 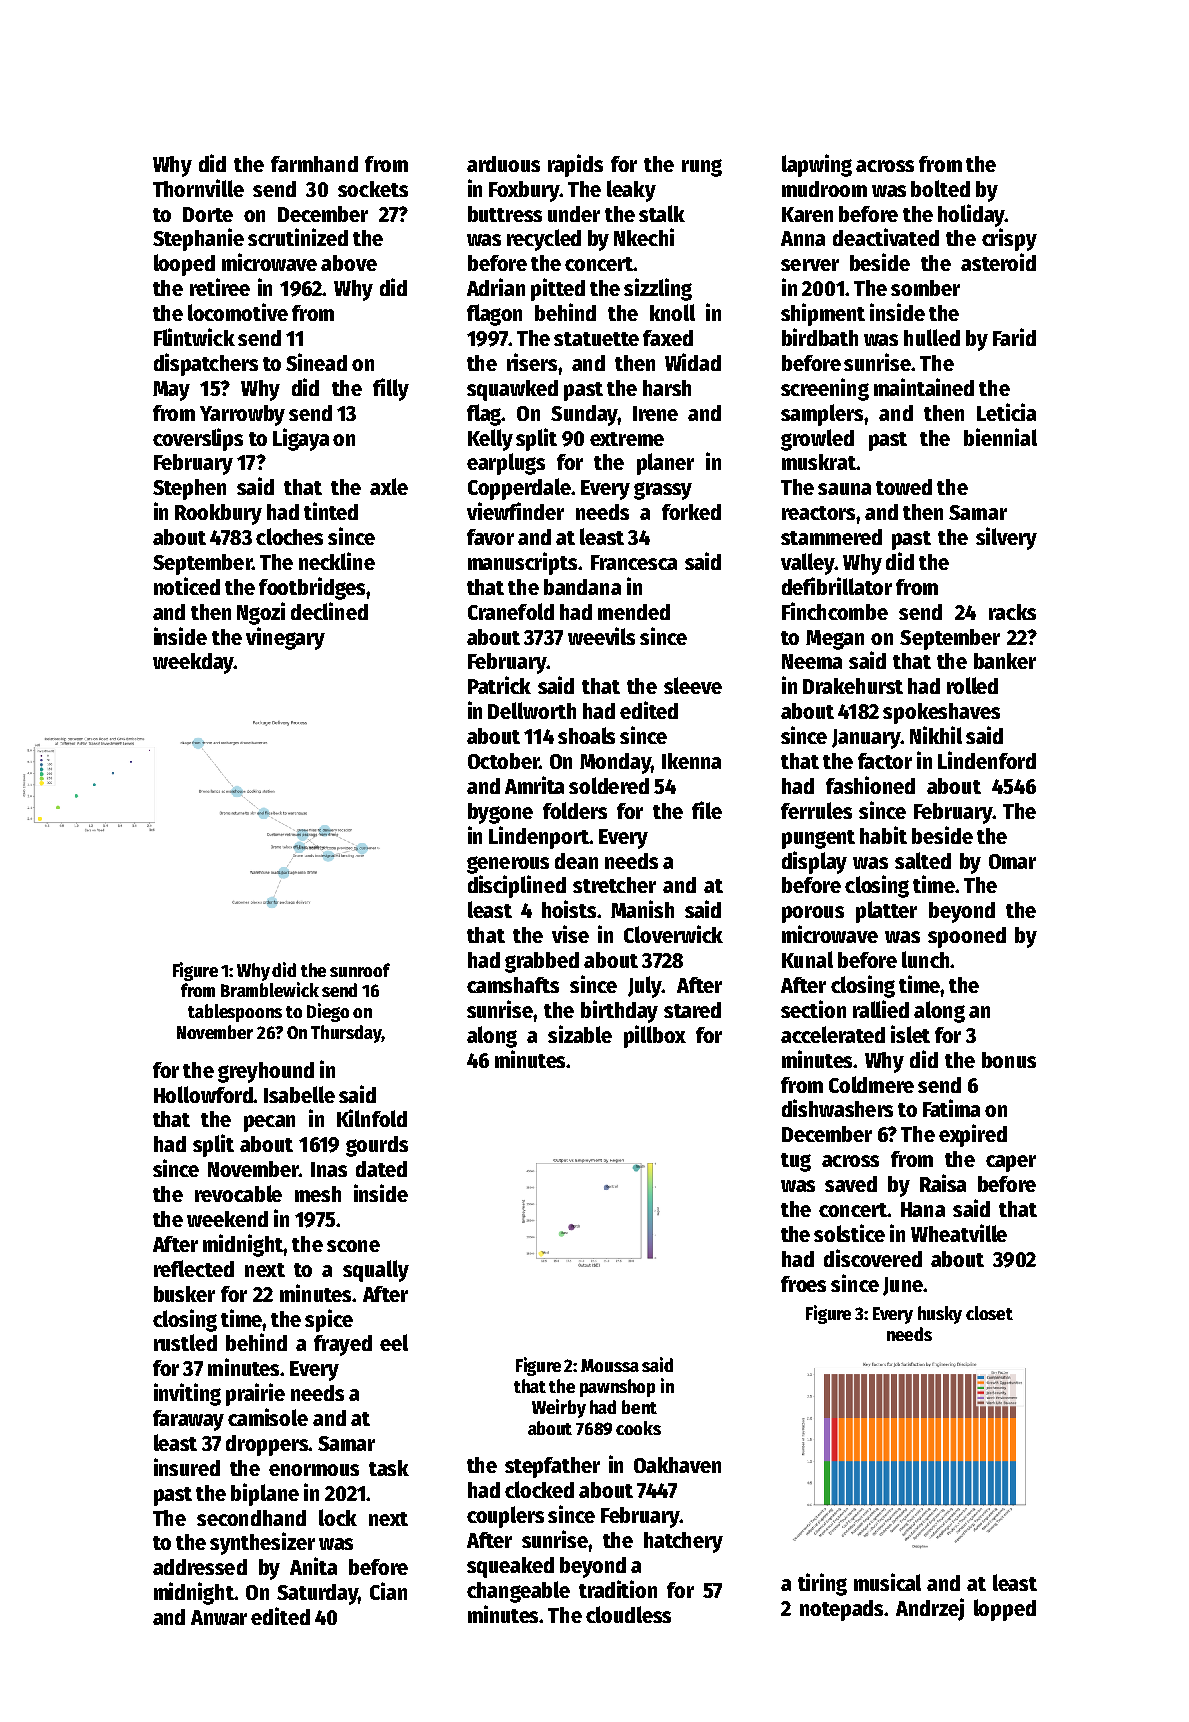 I want to click on above, so click(x=349, y=263).
